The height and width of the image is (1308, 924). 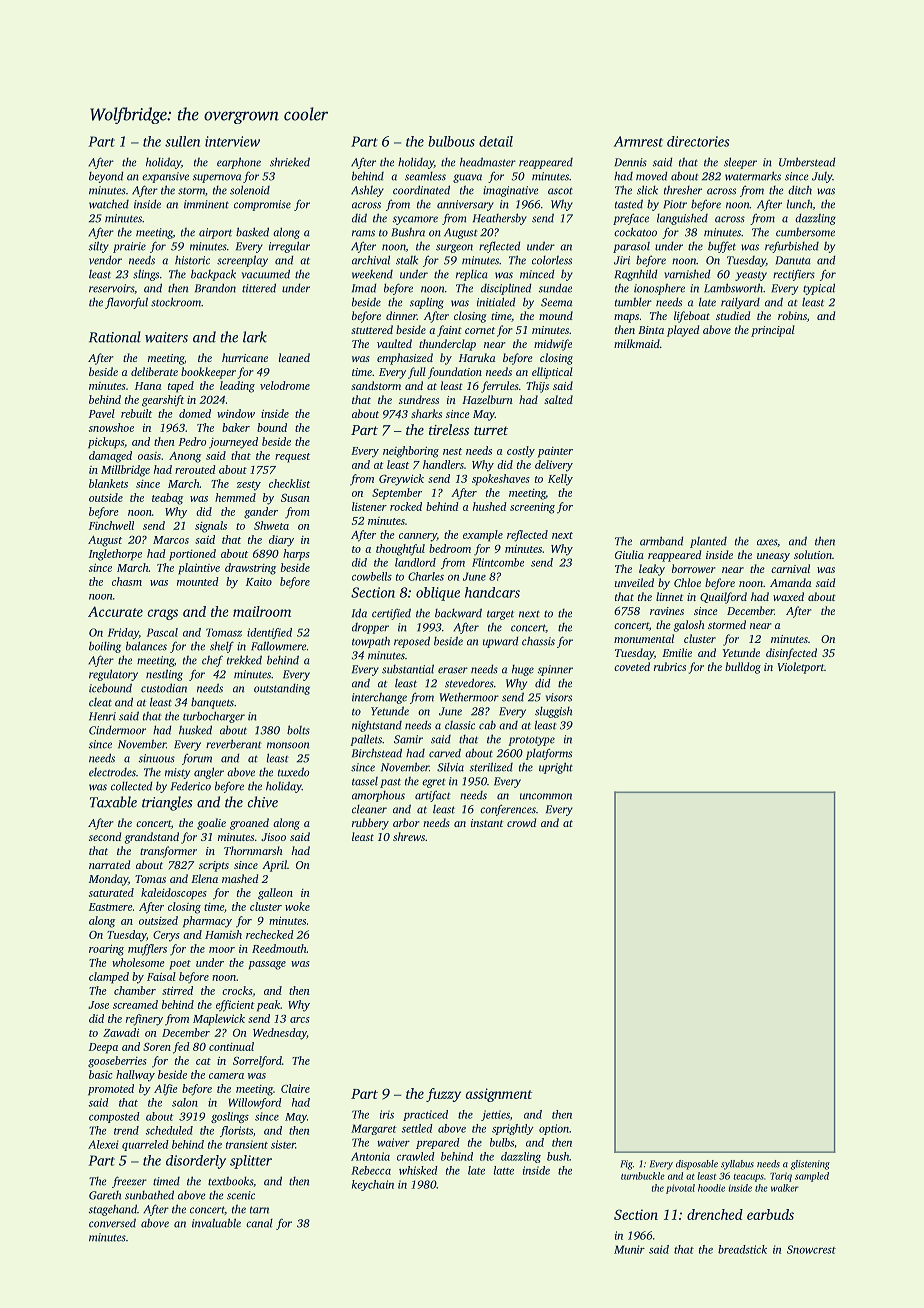 I want to click on painter, so click(x=555, y=452).
